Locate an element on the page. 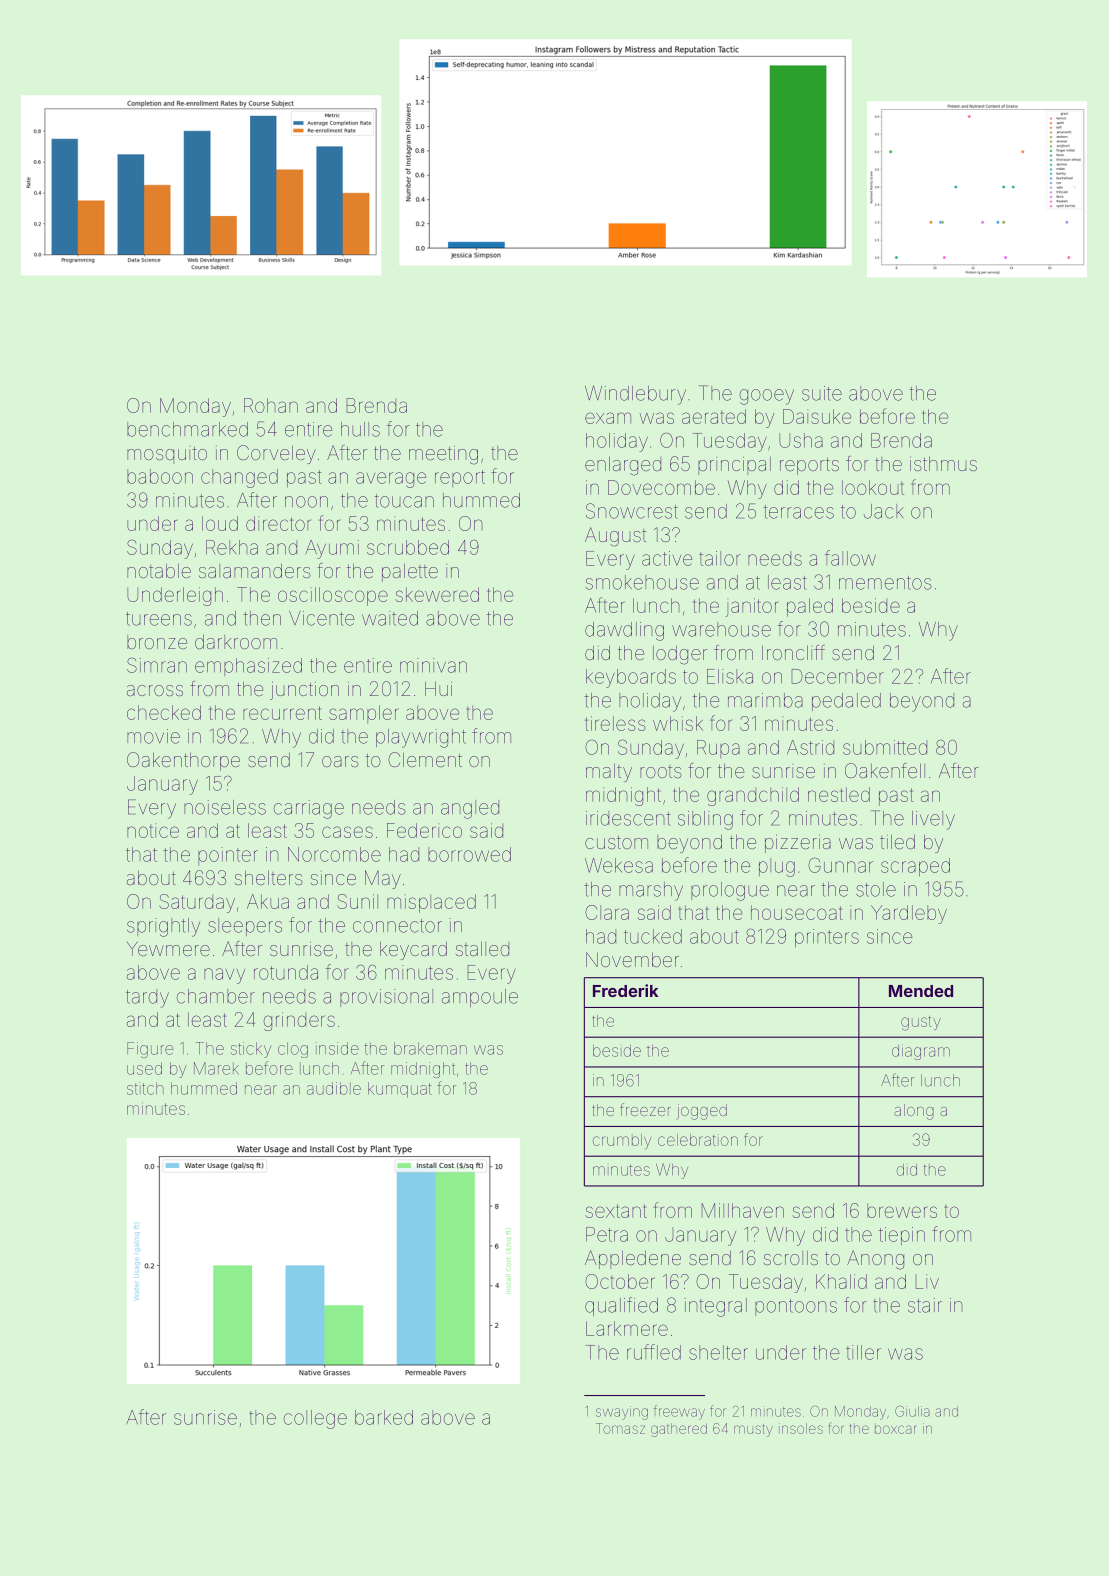 This page has height=1576, width=1109. college is located at coordinates (315, 1419).
